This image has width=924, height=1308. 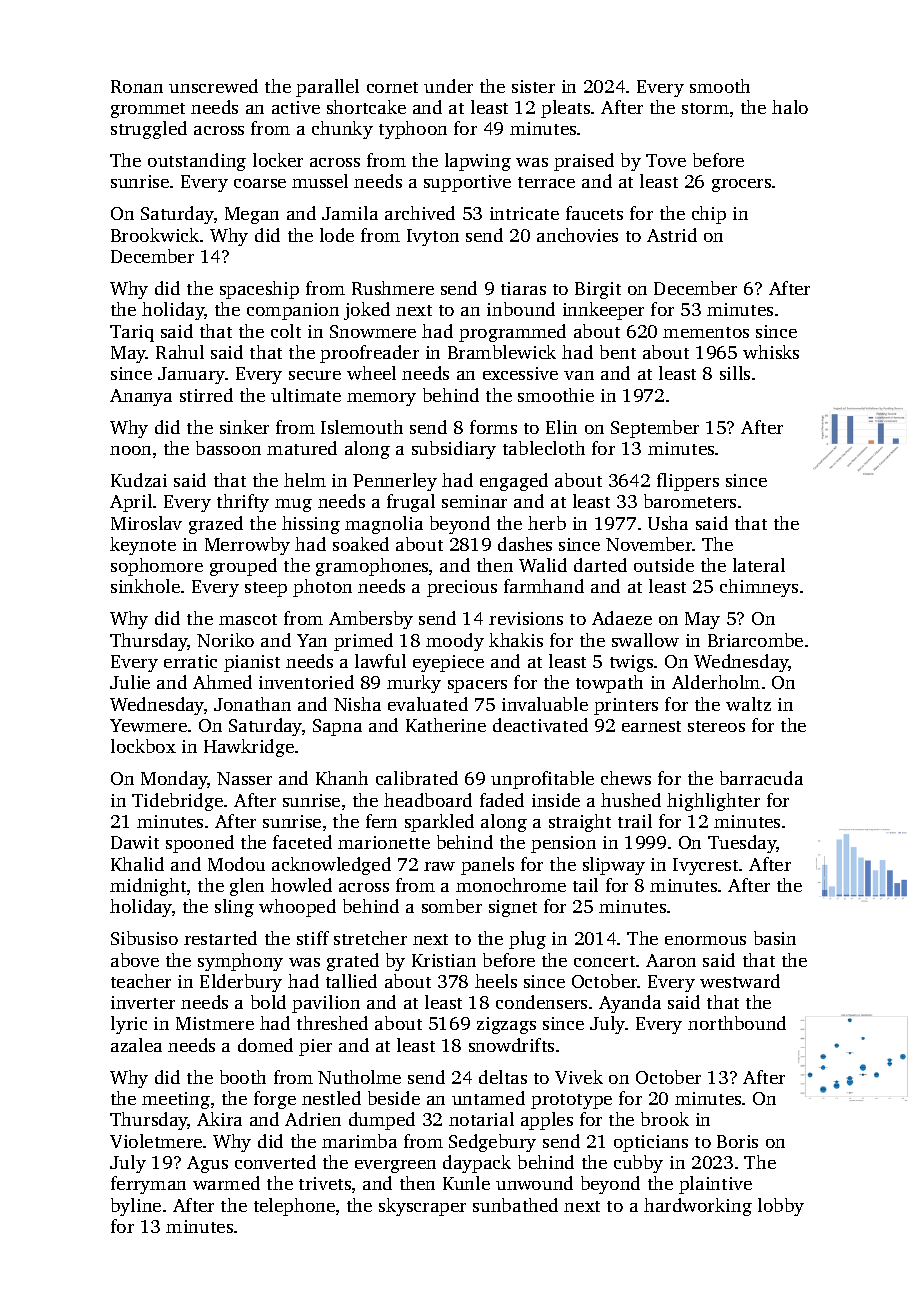 I want to click on anchovies, so click(x=577, y=235).
